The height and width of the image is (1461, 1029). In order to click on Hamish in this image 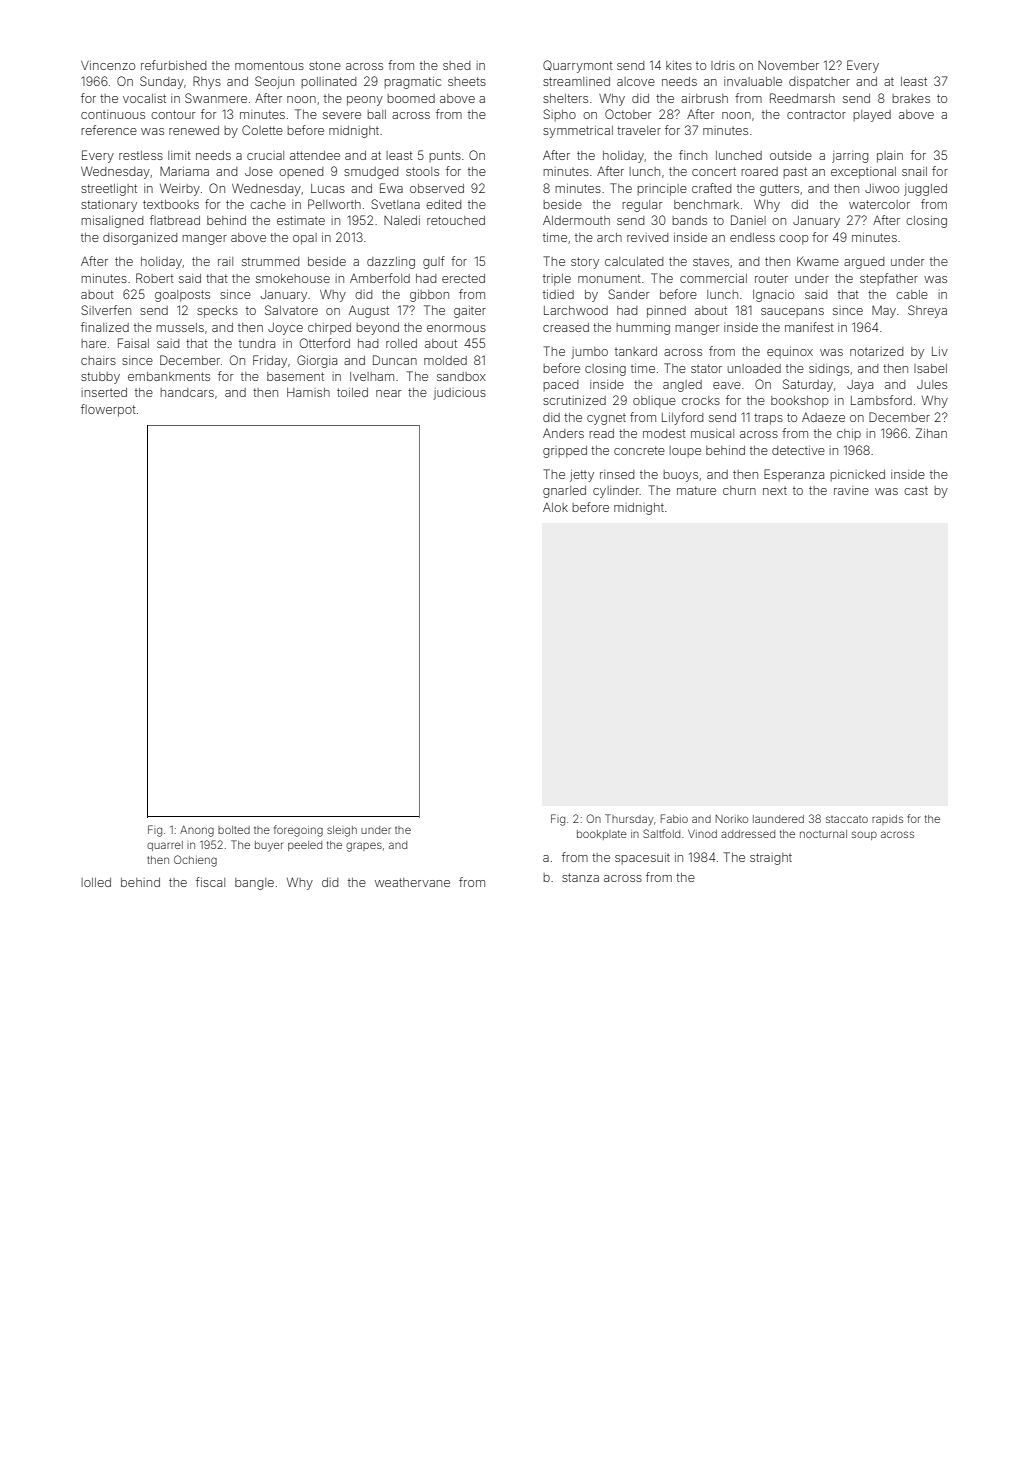, I will do `click(308, 392)`.
